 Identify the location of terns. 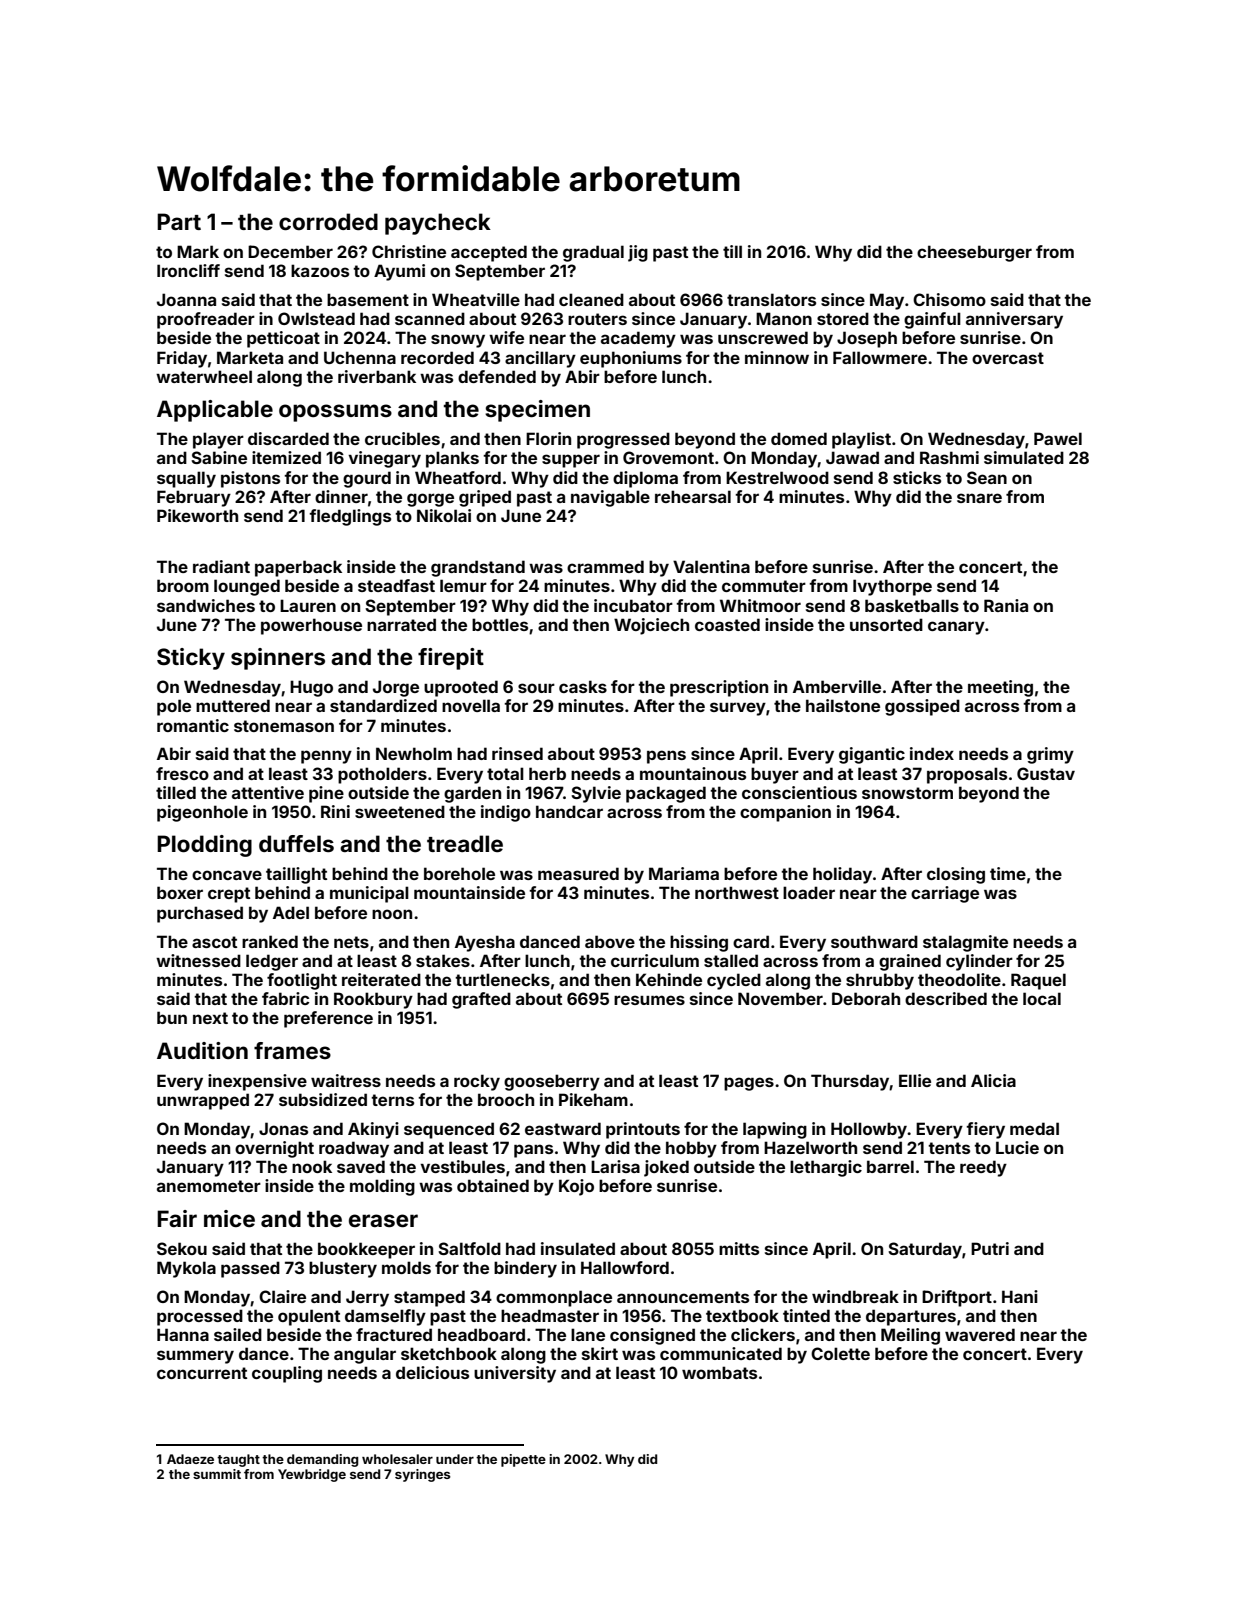
(392, 1100).
